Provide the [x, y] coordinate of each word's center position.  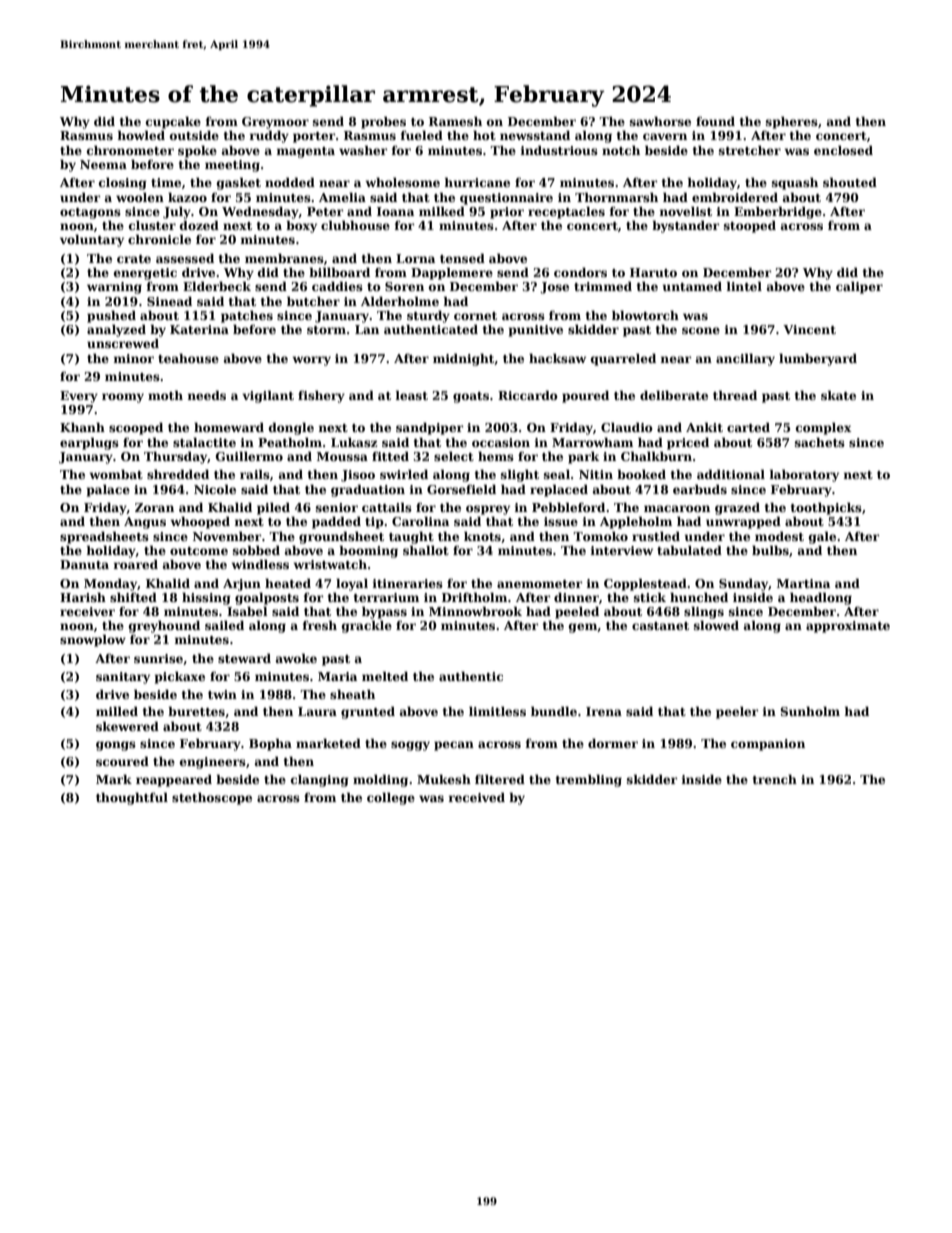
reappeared [174, 780]
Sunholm [810, 711]
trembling [589, 780]
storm [326, 330]
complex [824, 428]
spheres [792, 122]
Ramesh [455, 121]
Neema [103, 164]
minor [133, 358]
